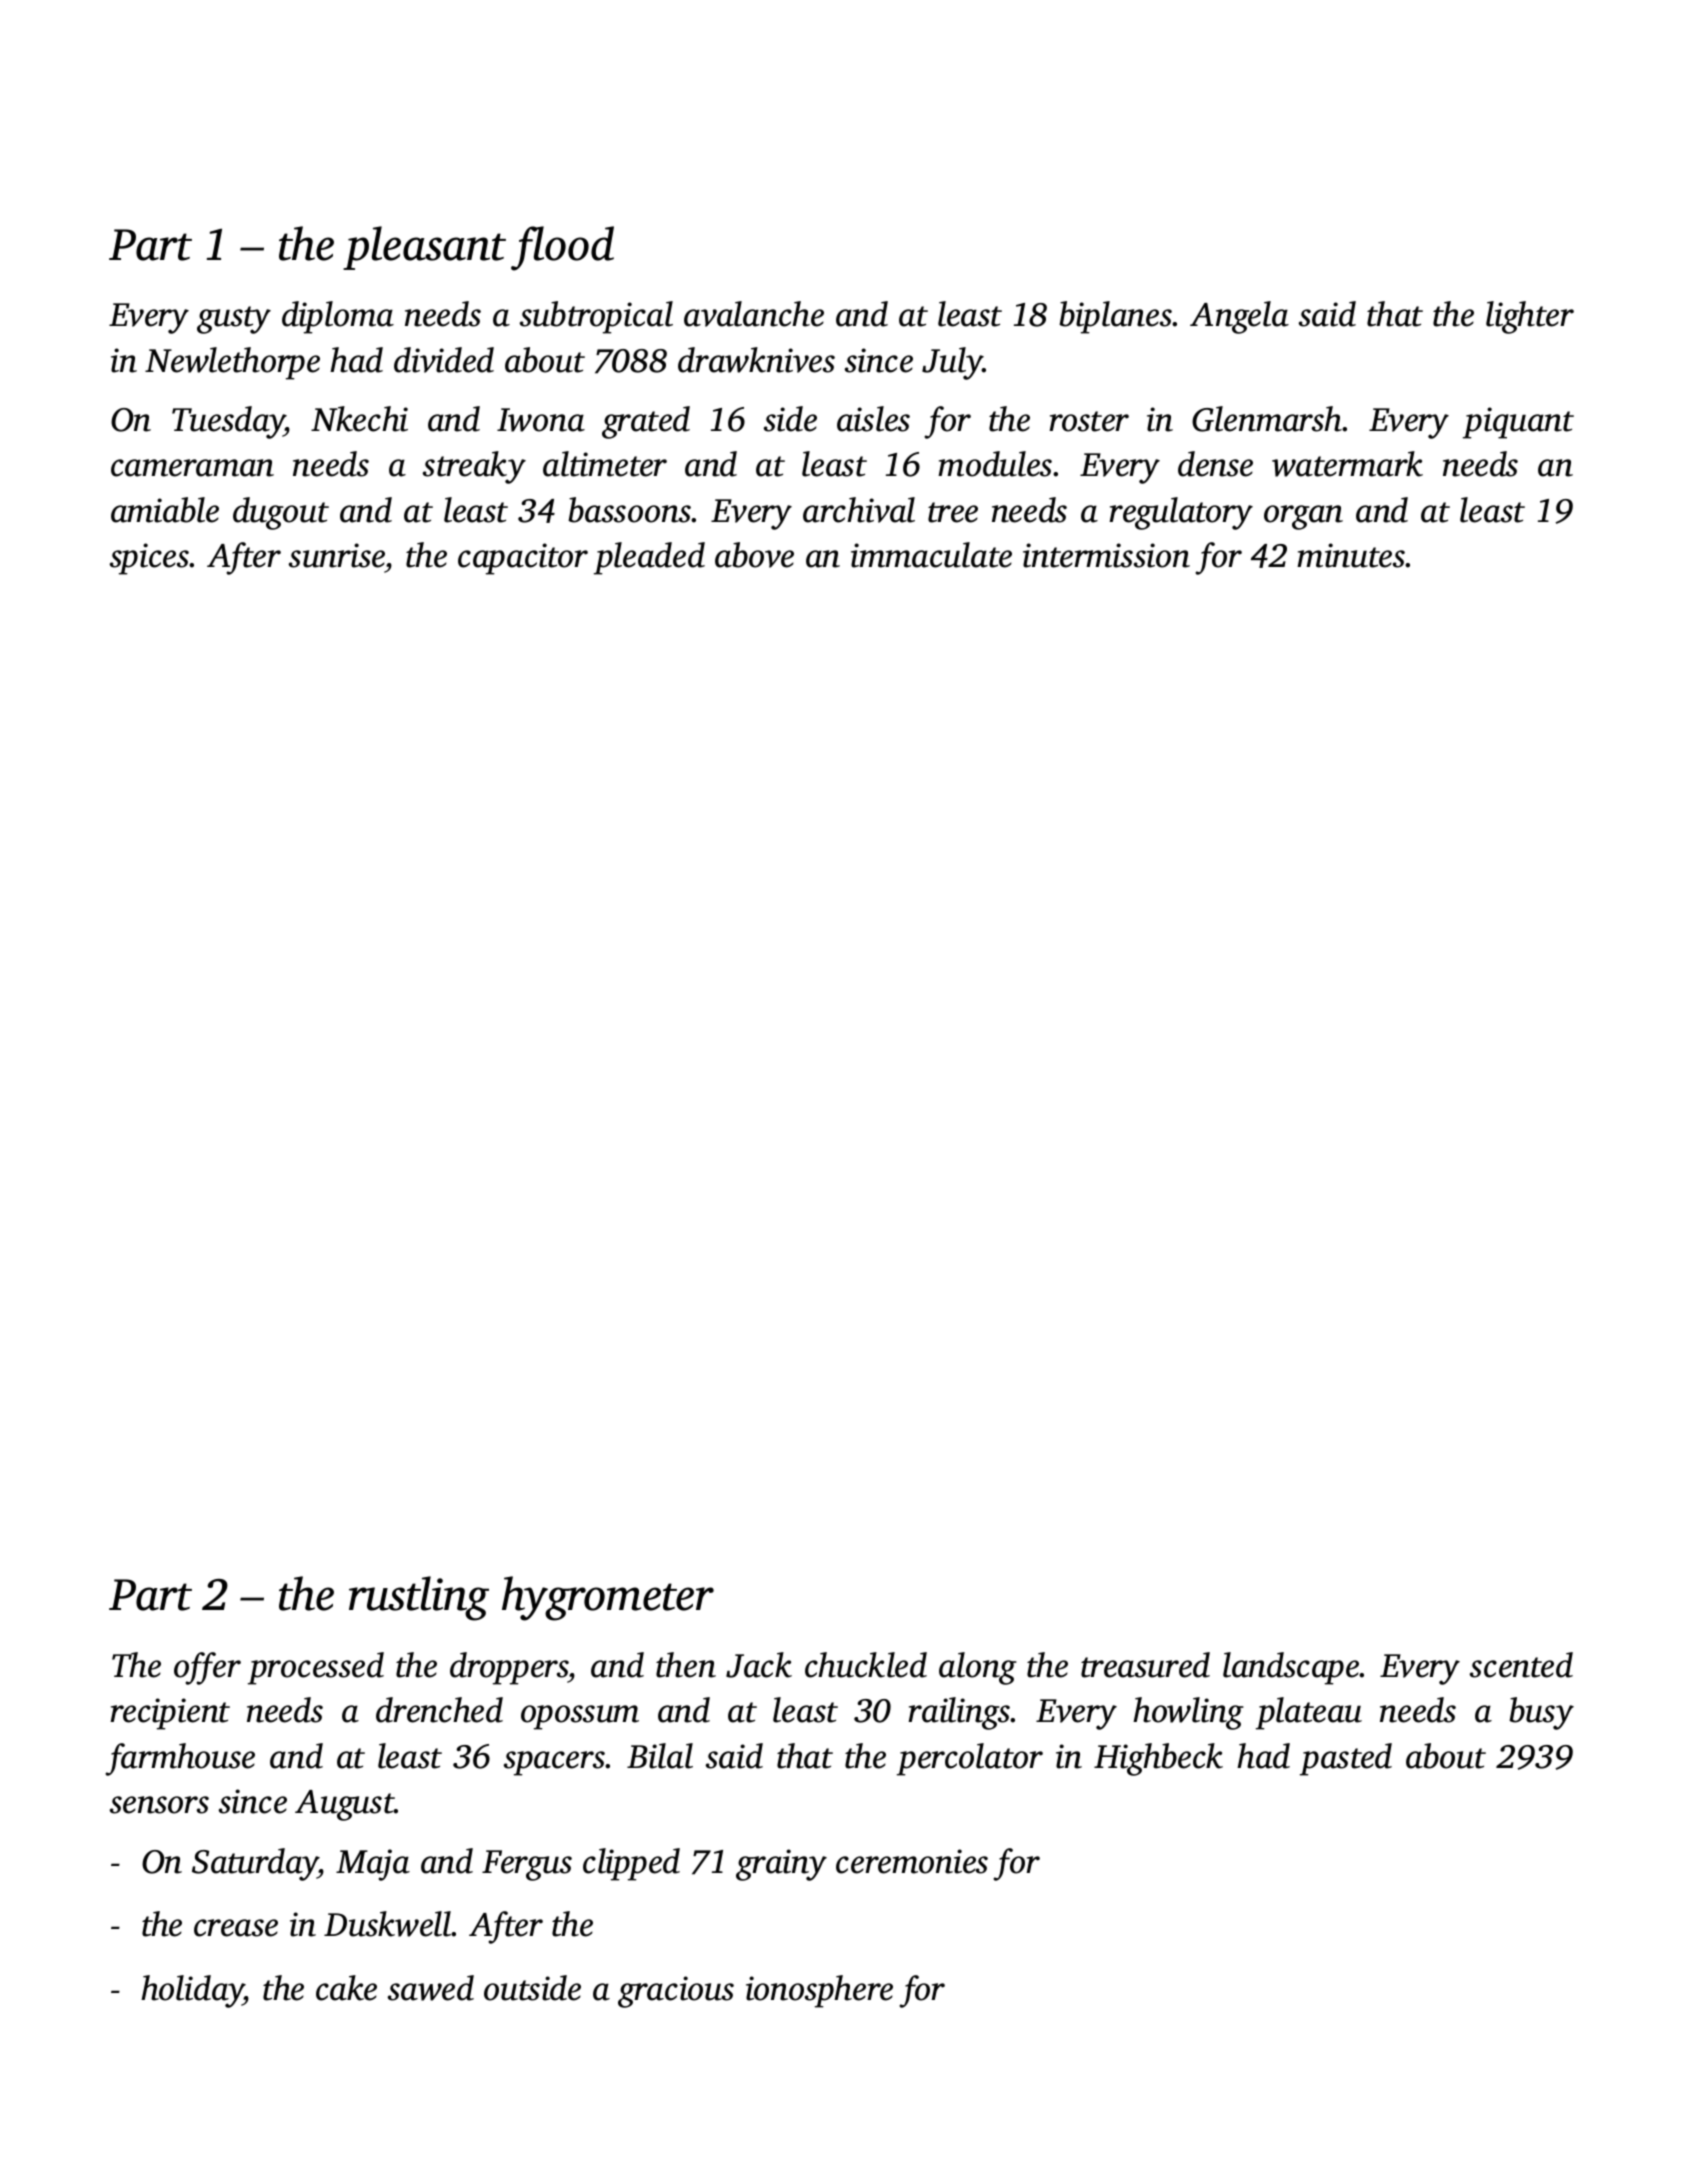 The width and height of the document is (1683, 2178). Describe the element at coordinates (1106, 555) in the document. I see `intermission` at that location.
